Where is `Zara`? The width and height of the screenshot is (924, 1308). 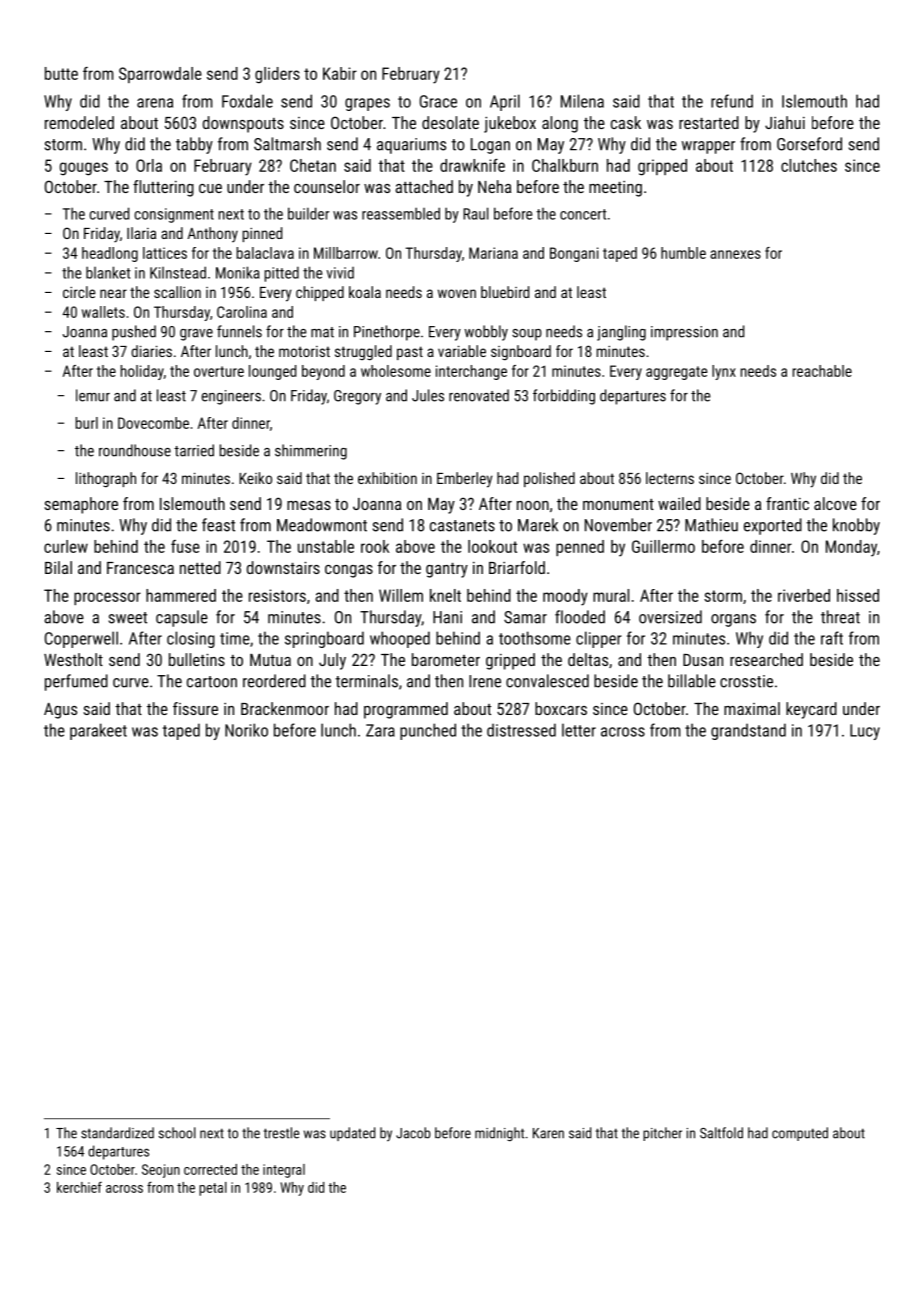 Zara is located at coordinates (380, 730).
